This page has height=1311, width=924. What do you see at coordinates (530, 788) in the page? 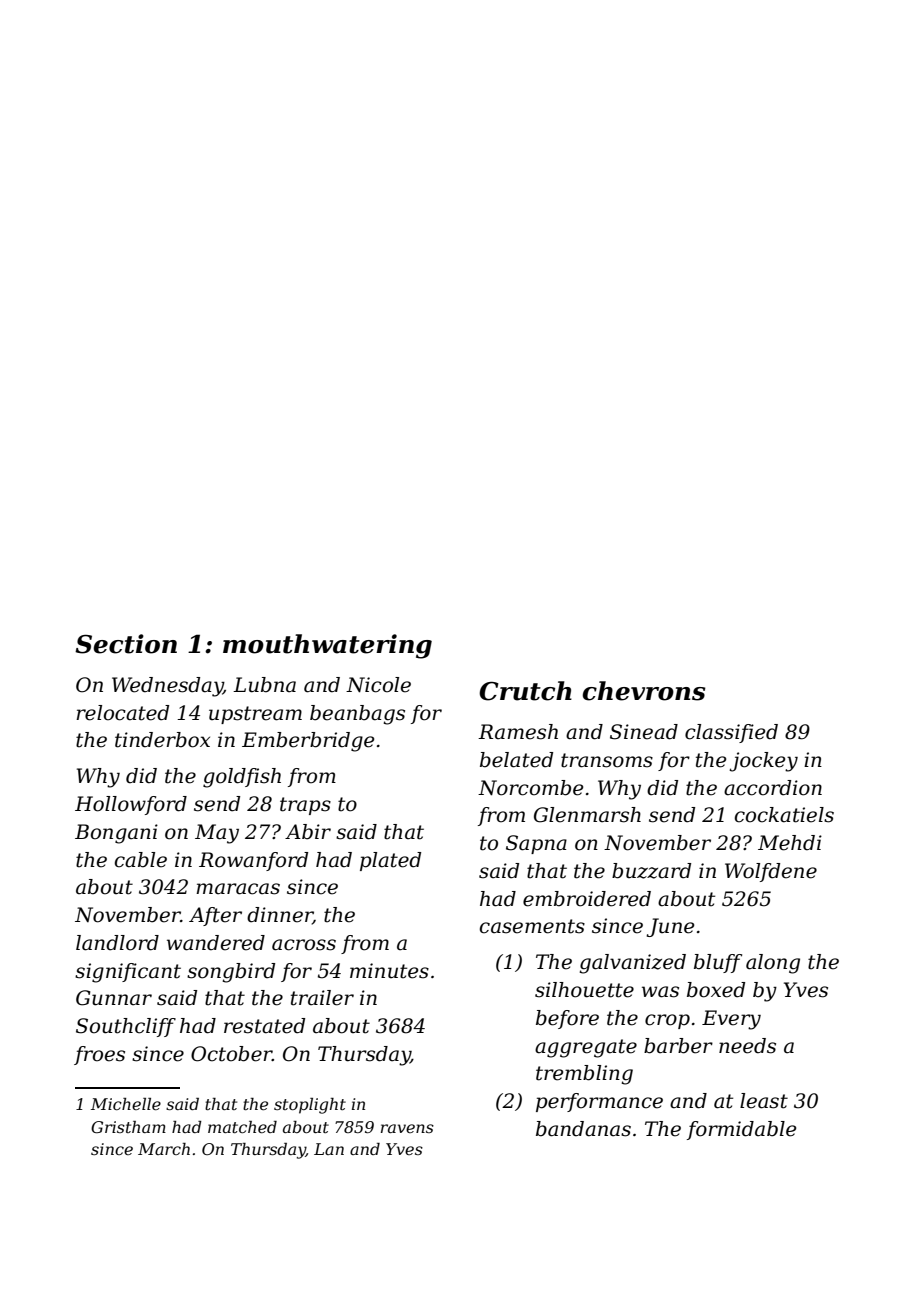
I see `Norcombe` at bounding box center [530, 788].
